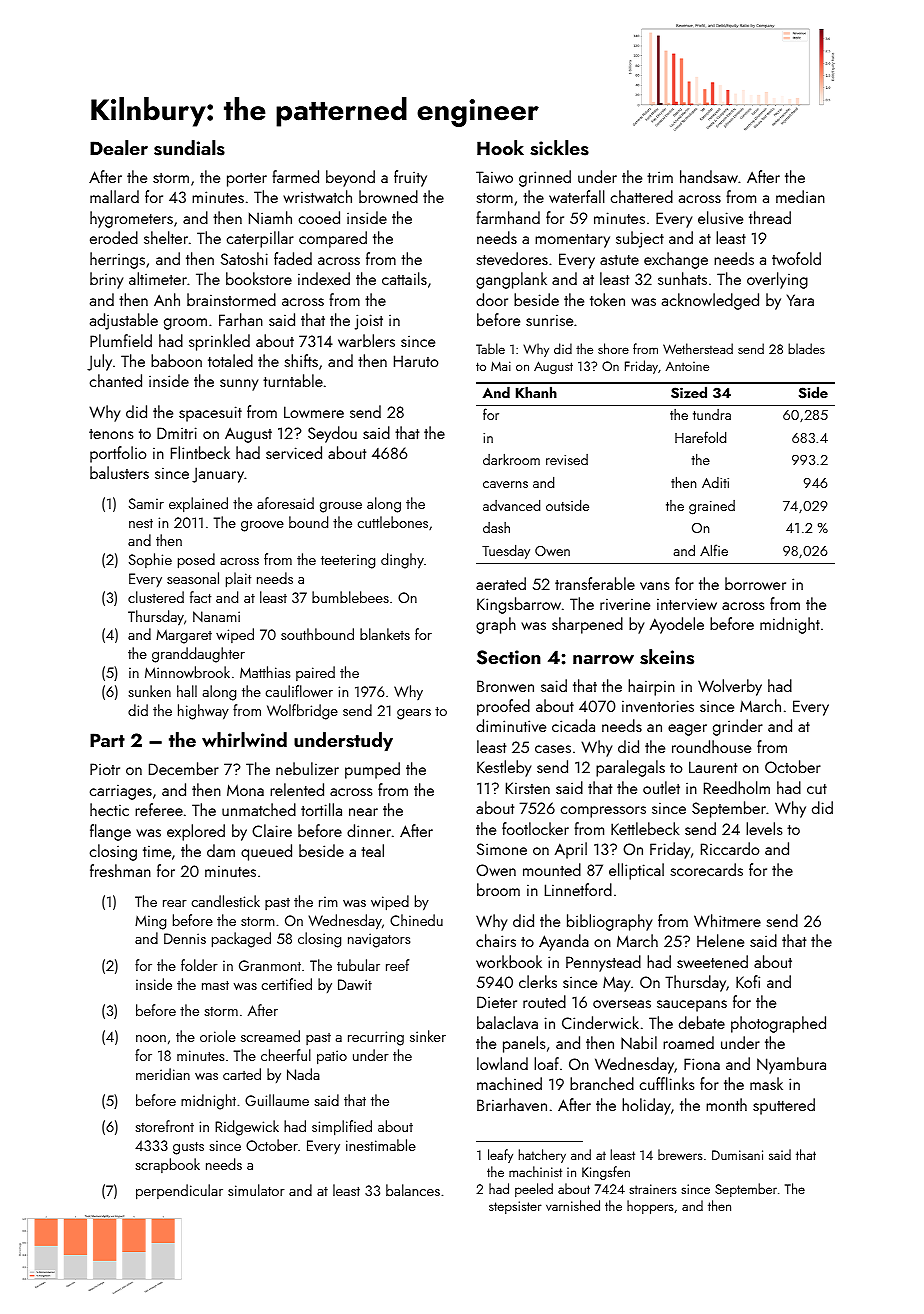  Describe the element at coordinates (755, 583) in the screenshot. I see `borrower` at that location.
